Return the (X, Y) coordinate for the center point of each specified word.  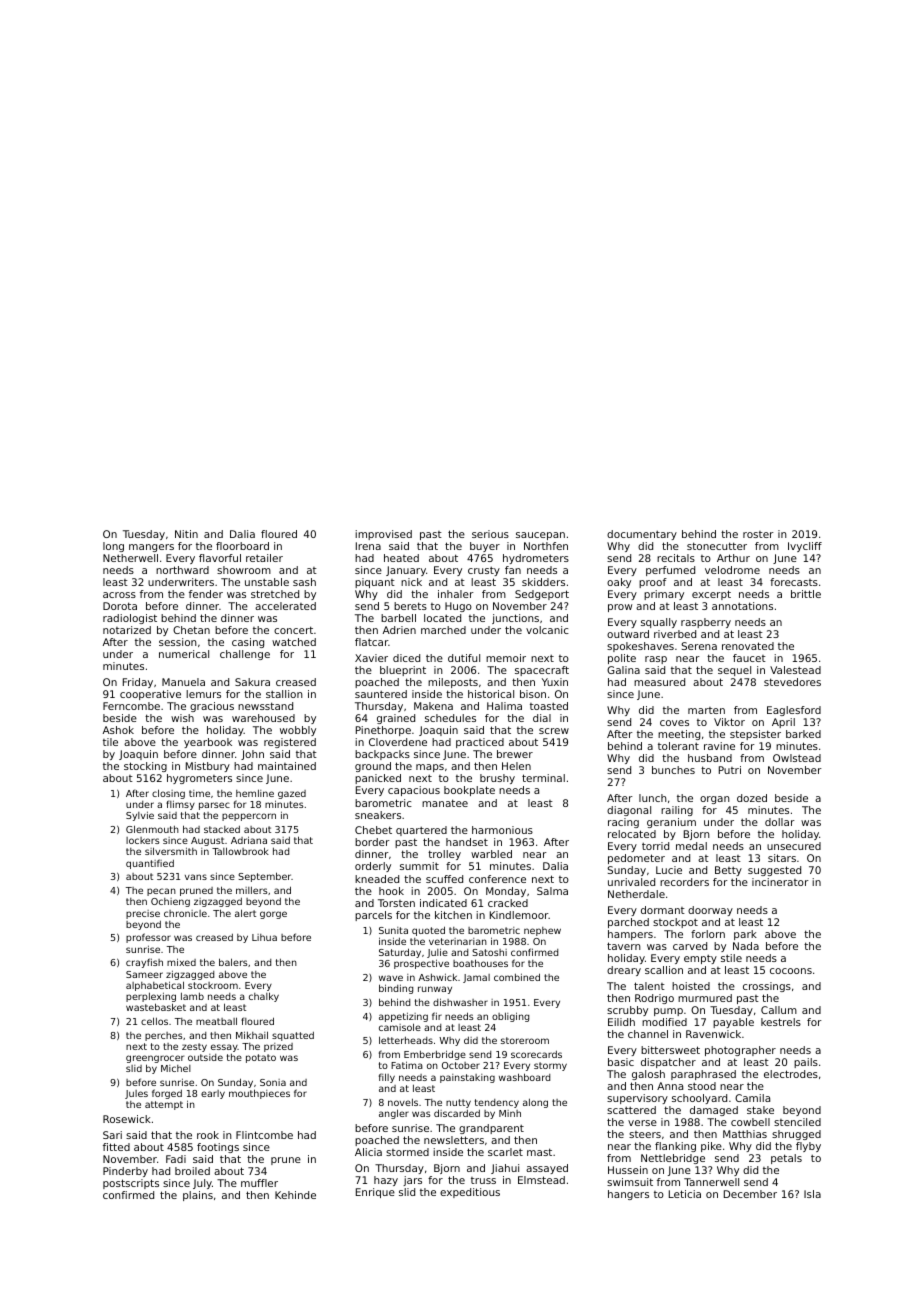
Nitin (186, 534)
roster (758, 534)
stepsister (755, 735)
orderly (373, 867)
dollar (780, 822)
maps (430, 768)
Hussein (628, 1170)
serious (490, 534)
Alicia (368, 1152)
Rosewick (127, 1119)
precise (143, 914)
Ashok (118, 730)
